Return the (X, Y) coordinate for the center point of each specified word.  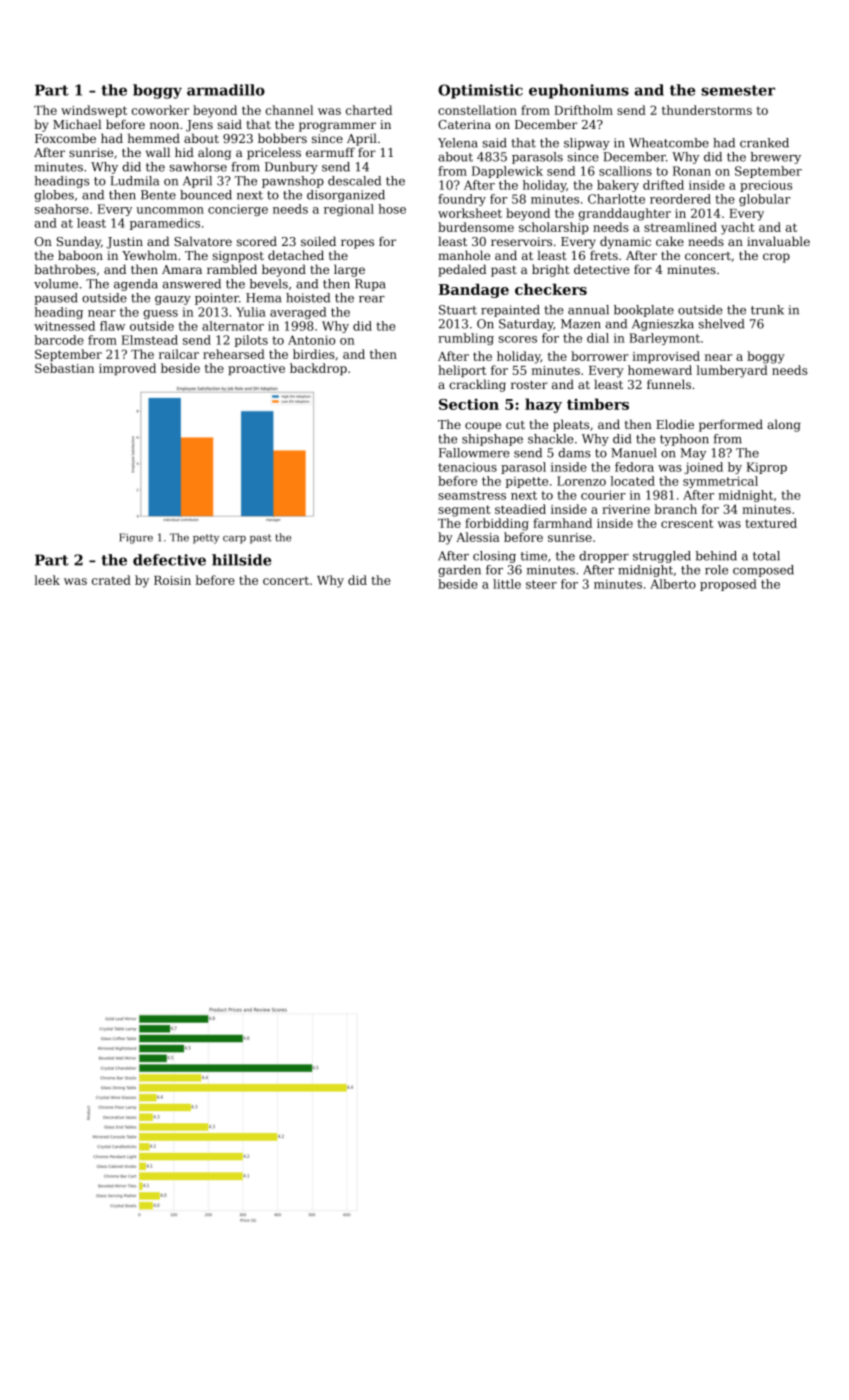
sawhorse (198, 167)
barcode (59, 340)
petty (206, 539)
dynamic (625, 242)
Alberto (673, 584)
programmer (337, 127)
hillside (242, 560)
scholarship (554, 228)
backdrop (318, 369)
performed (731, 425)
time (534, 556)
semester (738, 90)
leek (47, 580)
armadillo (226, 90)
